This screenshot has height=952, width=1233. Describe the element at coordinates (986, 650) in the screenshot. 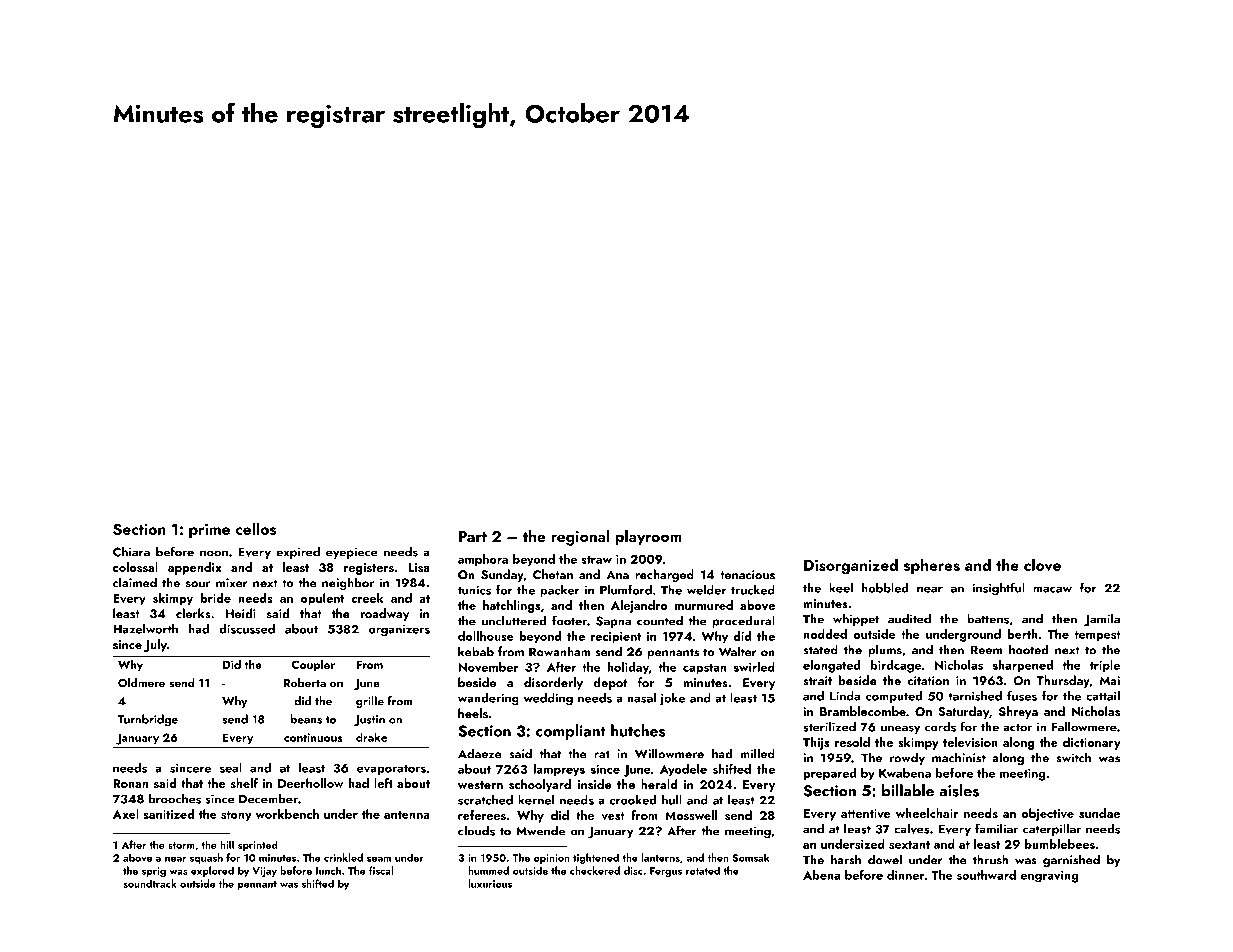

I see `Reem` at that location.
